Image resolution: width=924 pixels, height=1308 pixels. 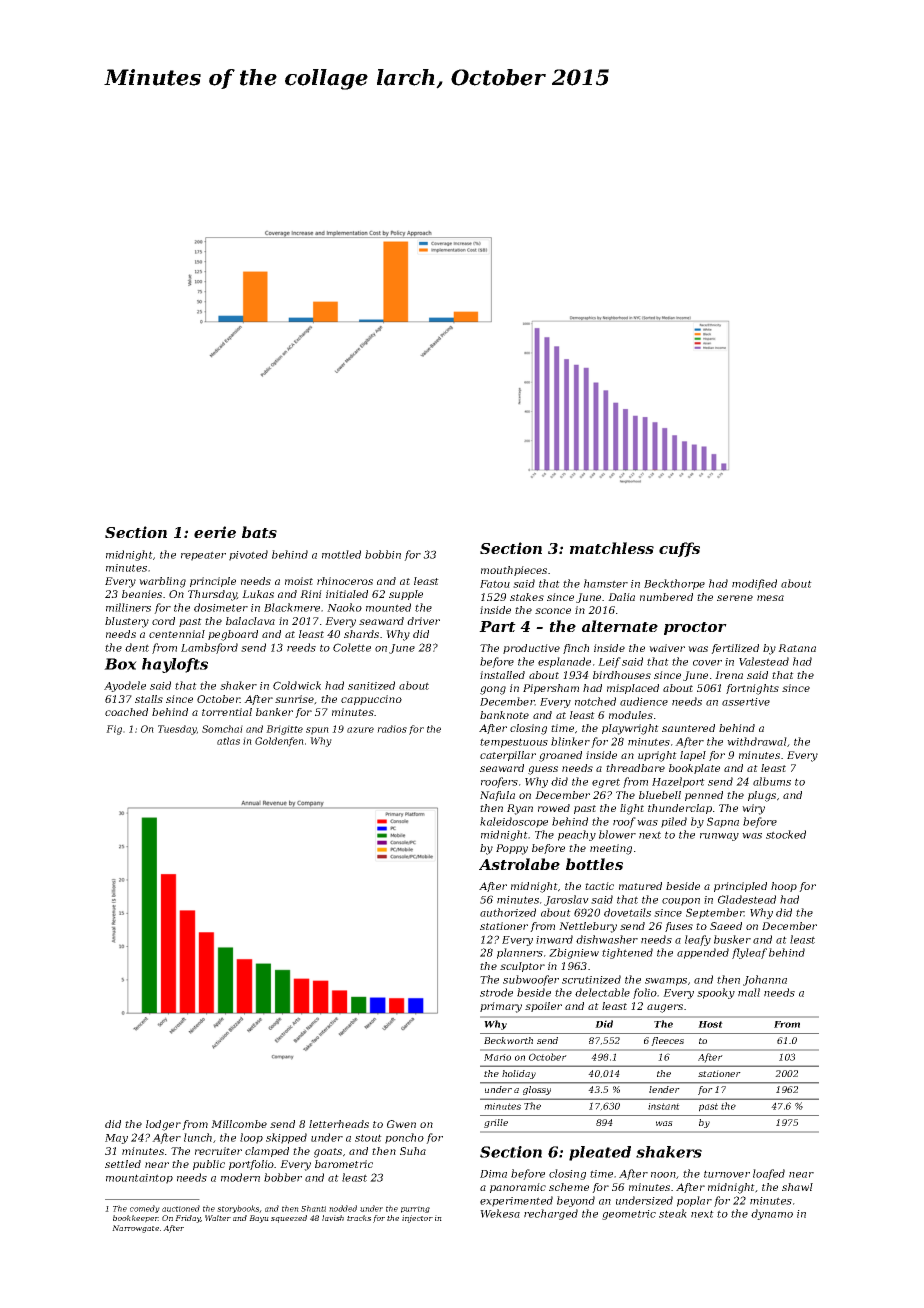 What do you see at coordinates (493, 1174) in the document?
I see `Dima` at bounding box center [493, 1174].
